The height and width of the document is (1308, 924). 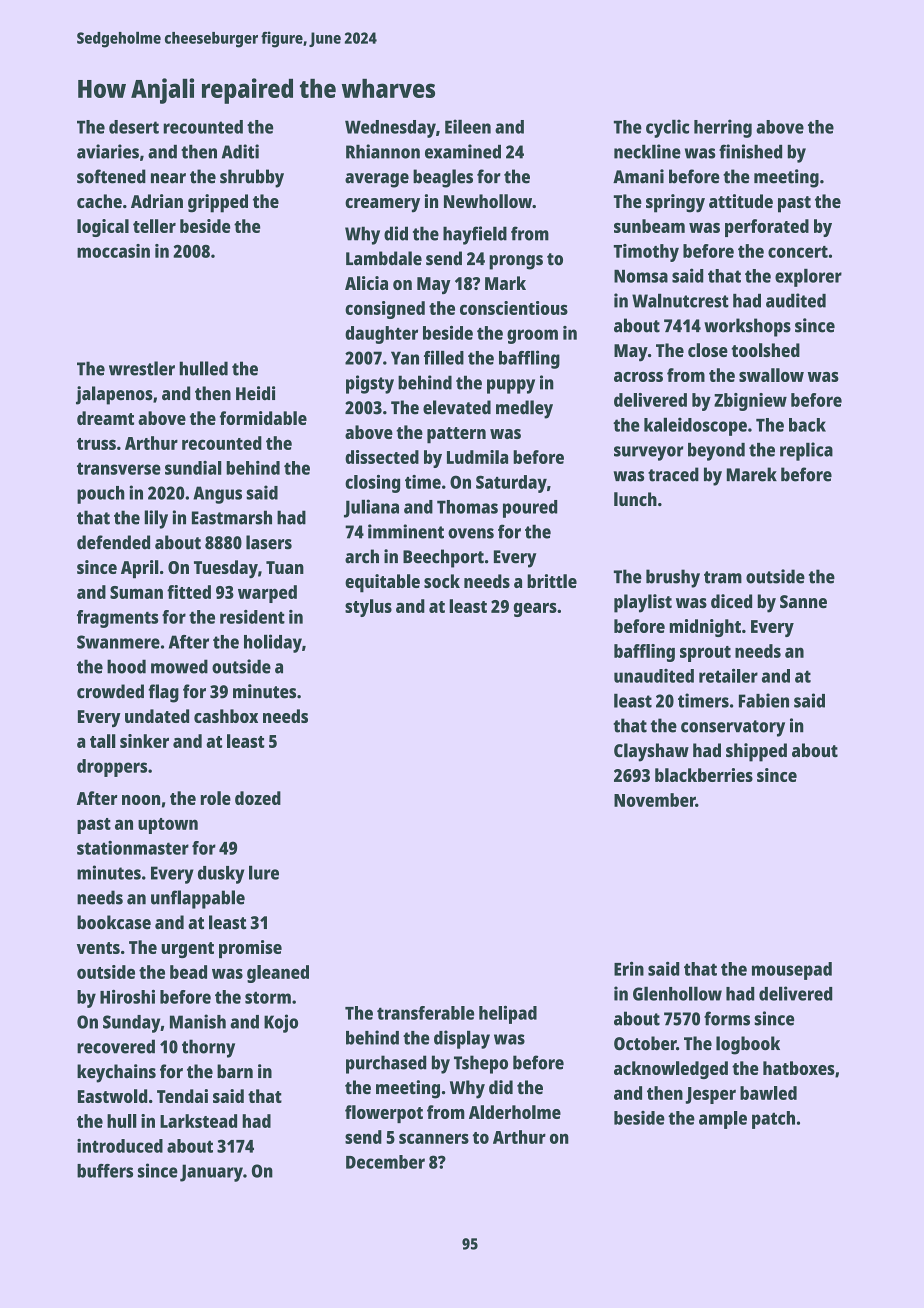 I want to click on Mark, so click(x=505, y=283).
